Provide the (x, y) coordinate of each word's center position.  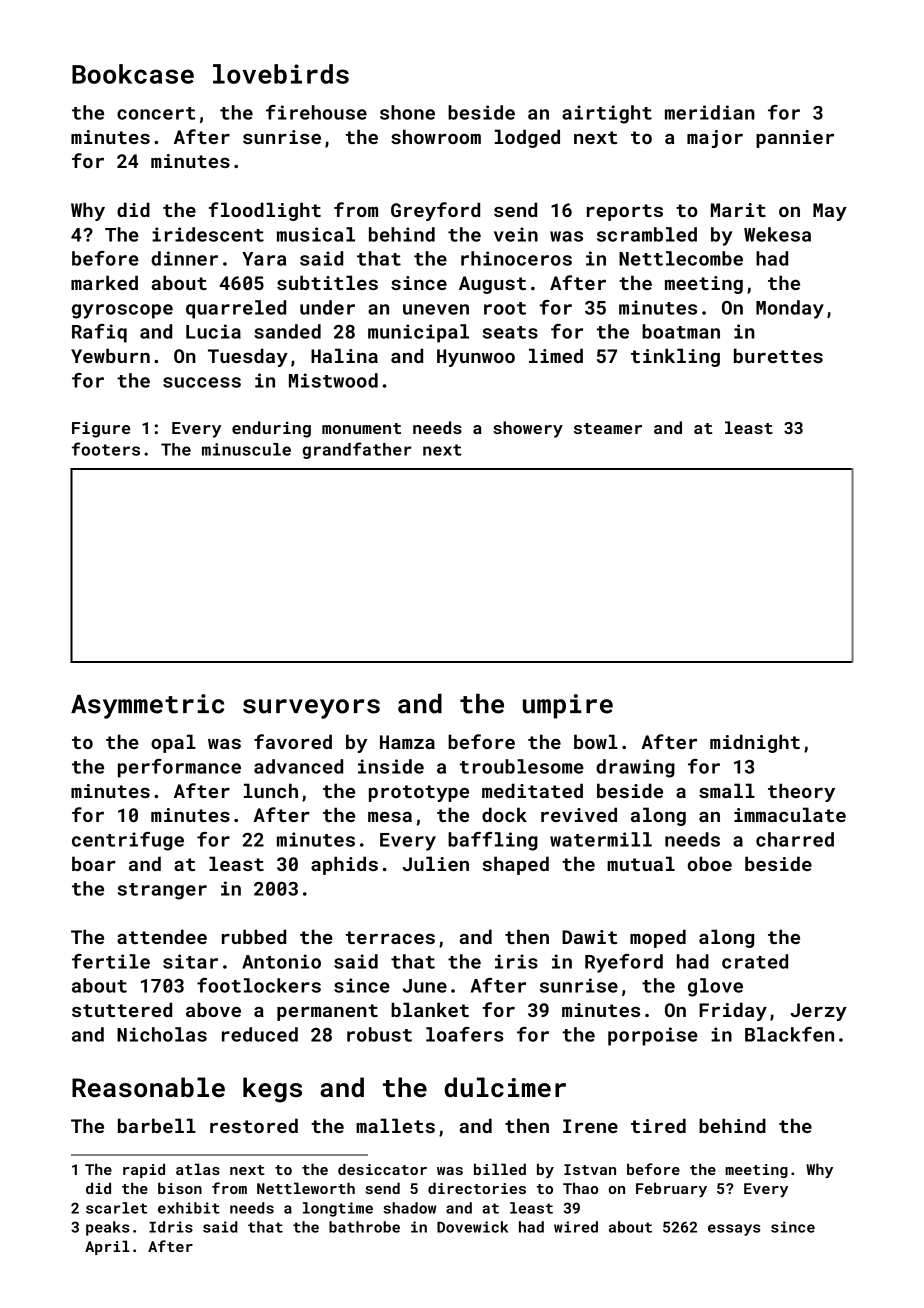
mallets (395, 1125)
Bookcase (133, 74)
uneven (436, 309)
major (715, 139)
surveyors (311, 709)
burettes (778, 355)
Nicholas (162, 1034)
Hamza (407, 742)
